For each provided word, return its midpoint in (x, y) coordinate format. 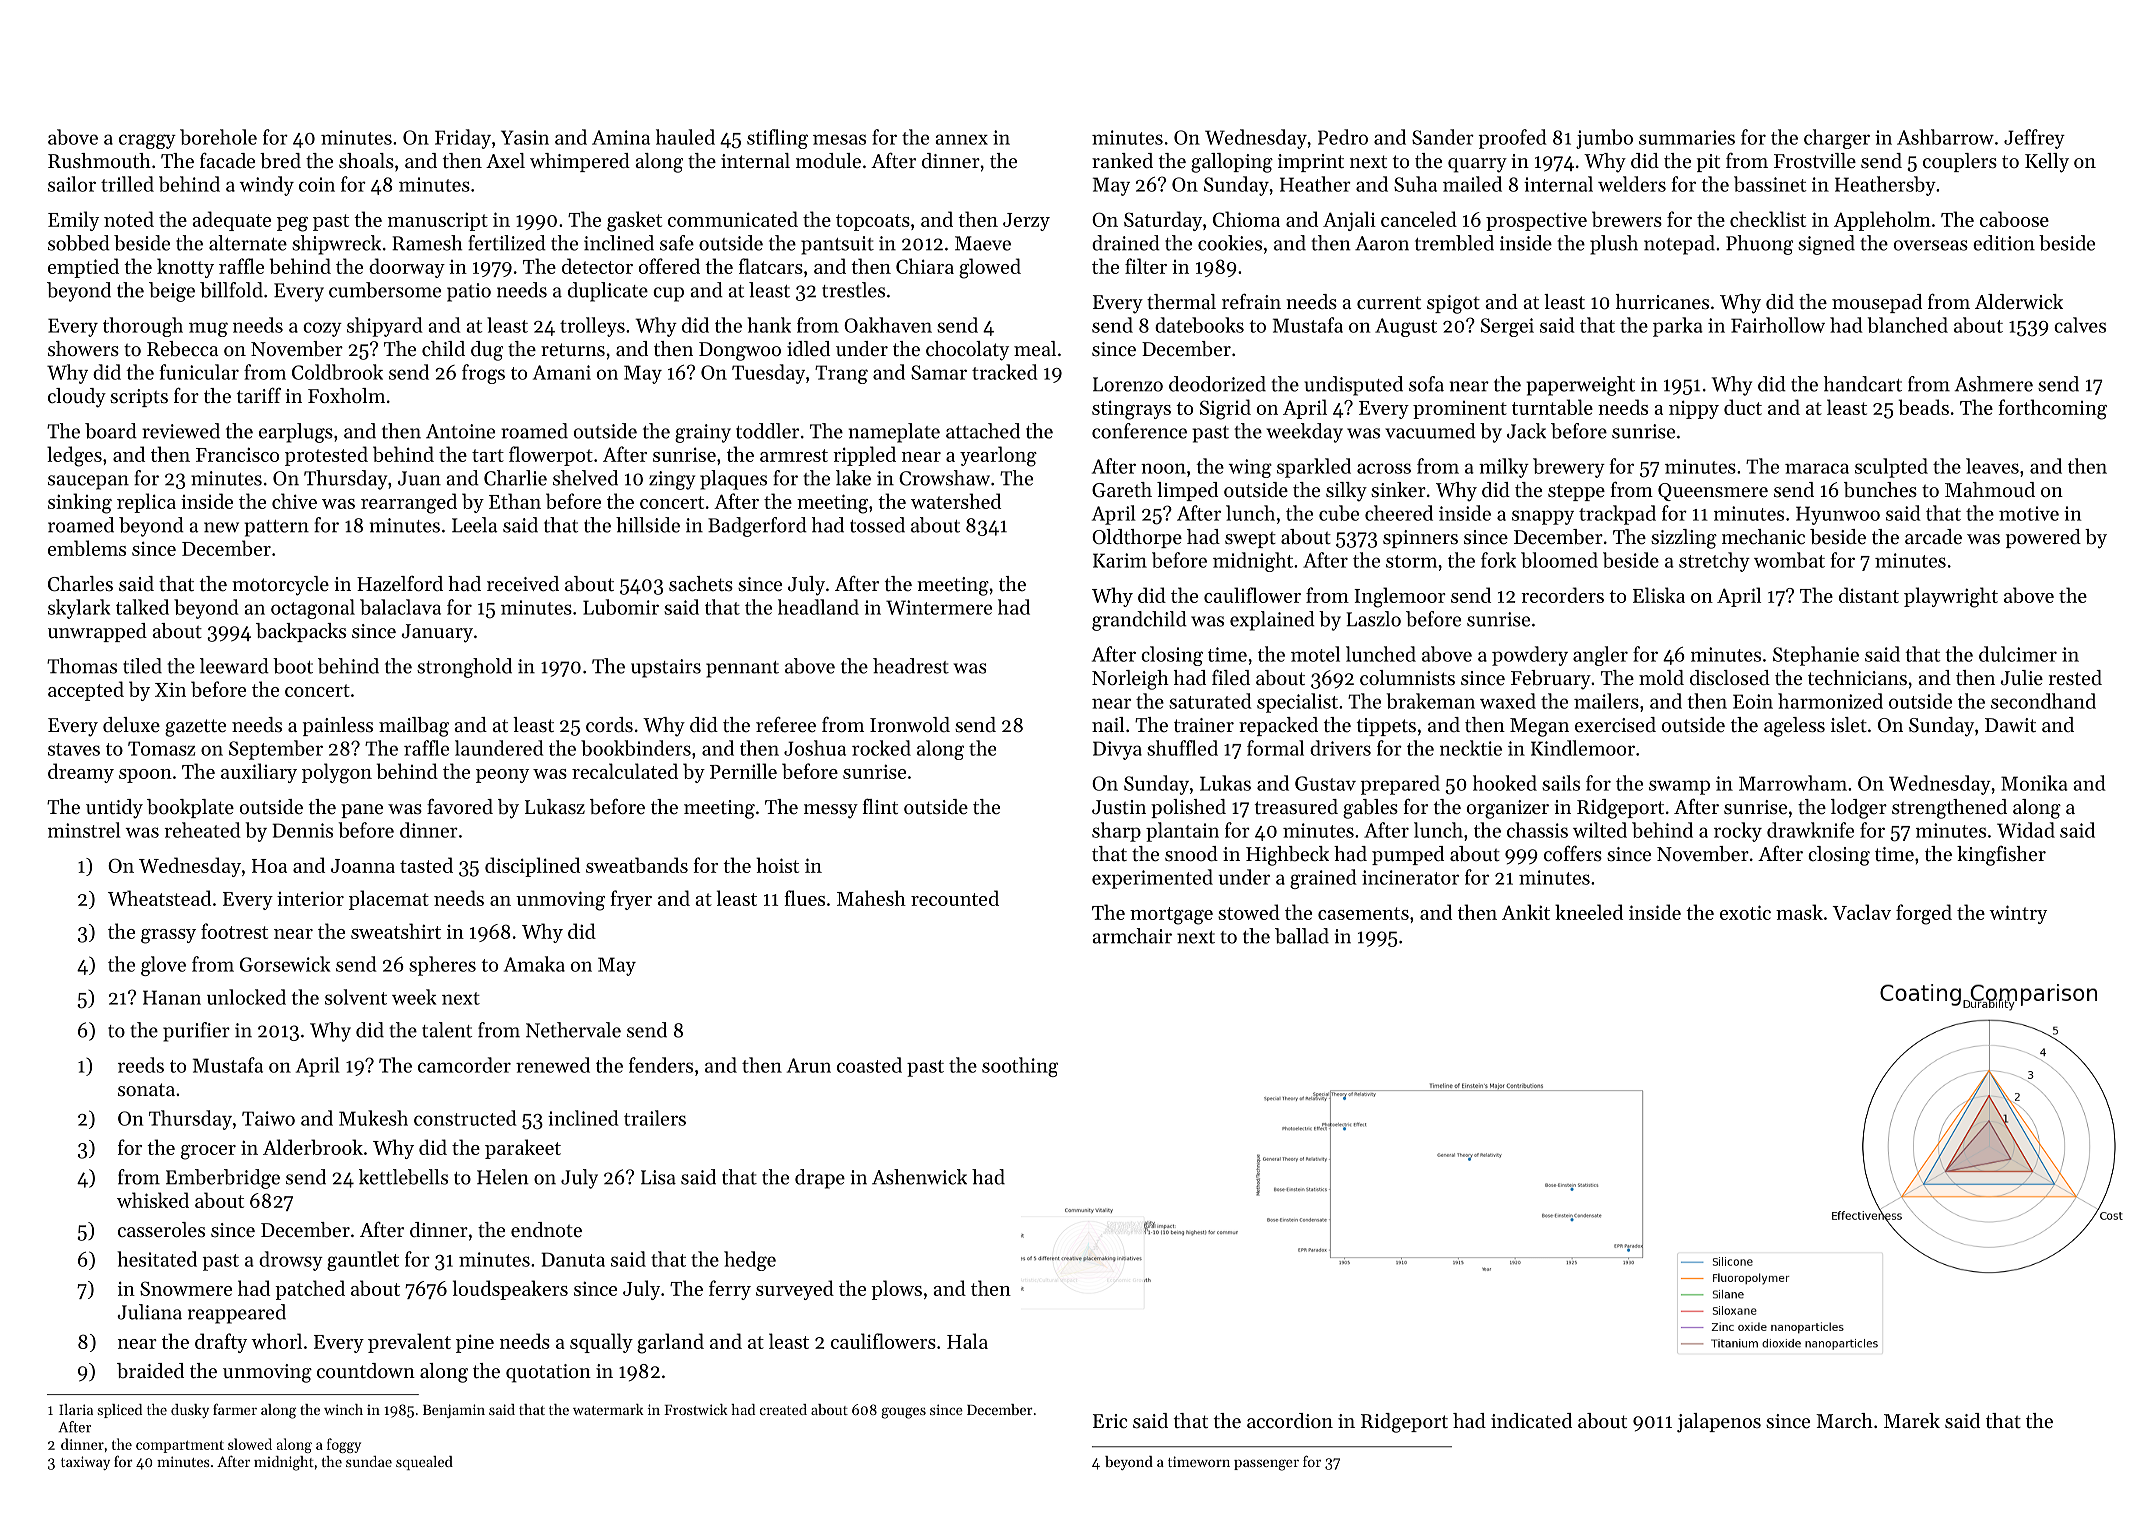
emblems (87, 548)
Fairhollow (1778, 325)
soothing (1020, 1067)
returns (573, 350)
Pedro (1343, 137)
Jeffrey (2034, 139)
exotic (1745, 912)
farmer (235, 1409)
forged (1924, 914)
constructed (465, 1118)
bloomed (1559, 560)
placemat (389, 900)
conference (1139, 431)
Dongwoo (740, 351)
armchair (1132, 936)
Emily (73, 221)
